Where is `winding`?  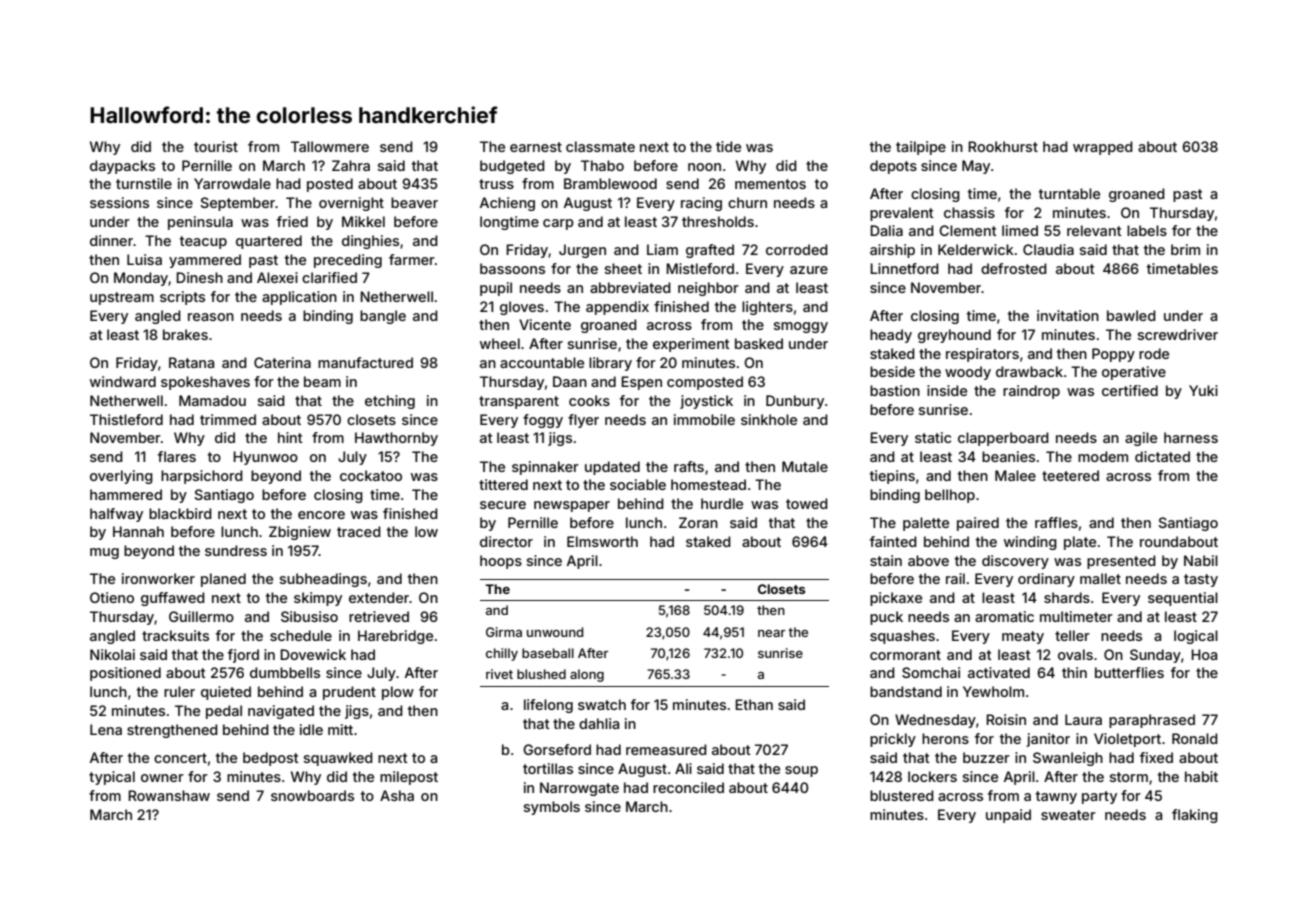
winding is located at coordinates (1030, 543).
